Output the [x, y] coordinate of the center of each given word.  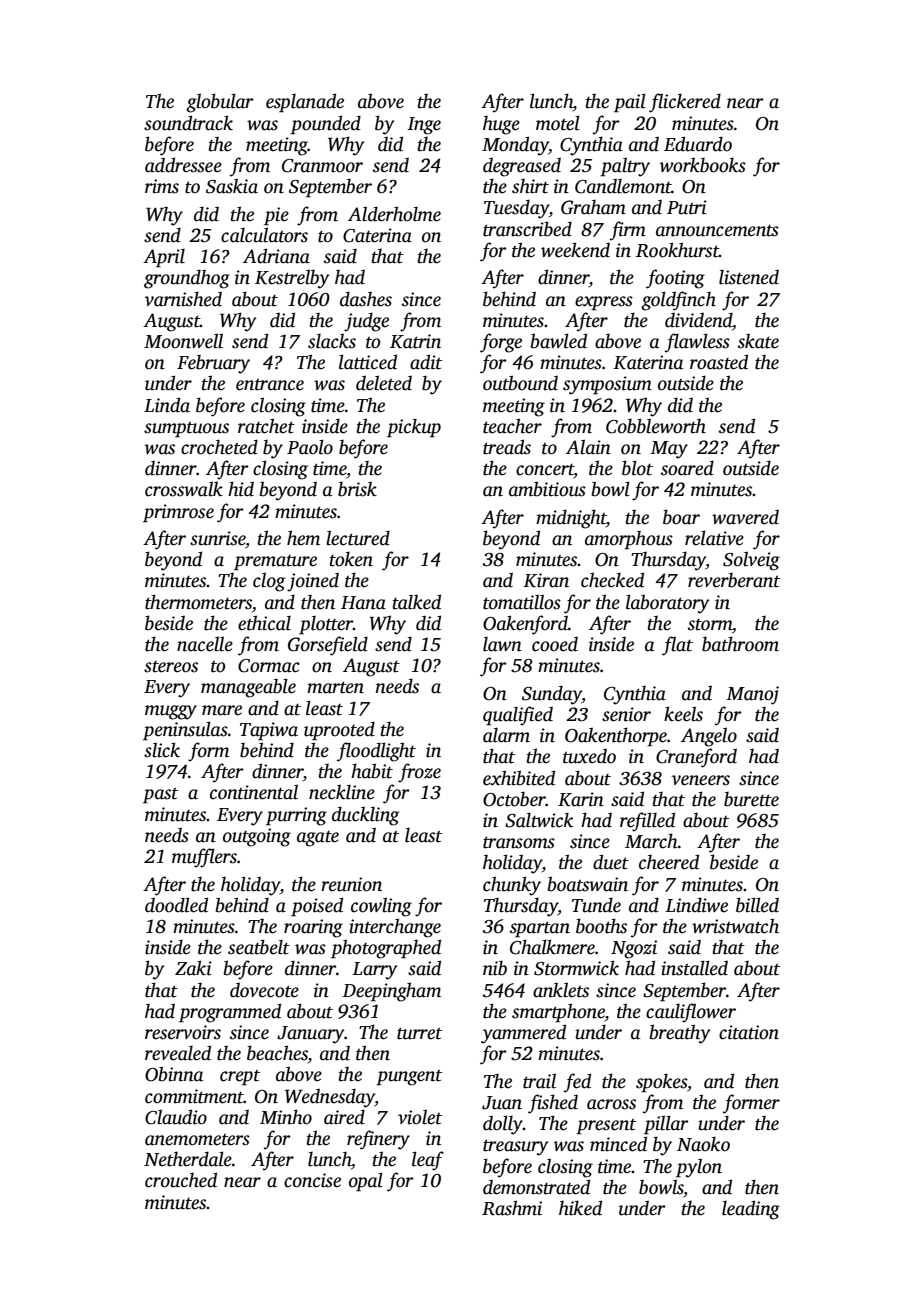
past [160, 796]
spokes [661, 1083]
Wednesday [330, 1098]
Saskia [232, 186]
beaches [277, 1054]
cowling [381, 907]
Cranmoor [322, 166]
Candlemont [623, 186]
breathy [680, 1034]
